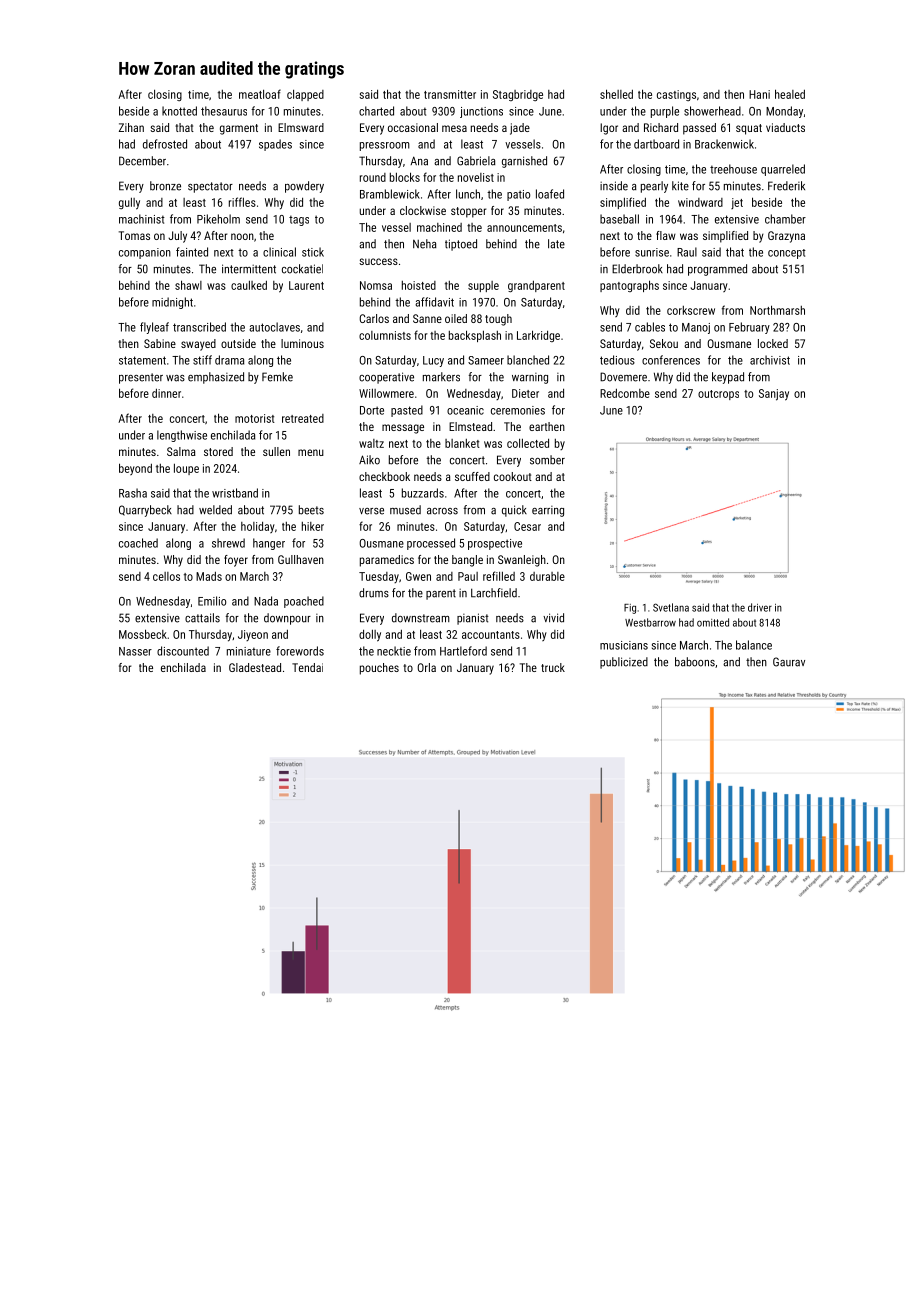 This image has height=1308, width=924. I want to click on Dieter, so click(525, 393).
